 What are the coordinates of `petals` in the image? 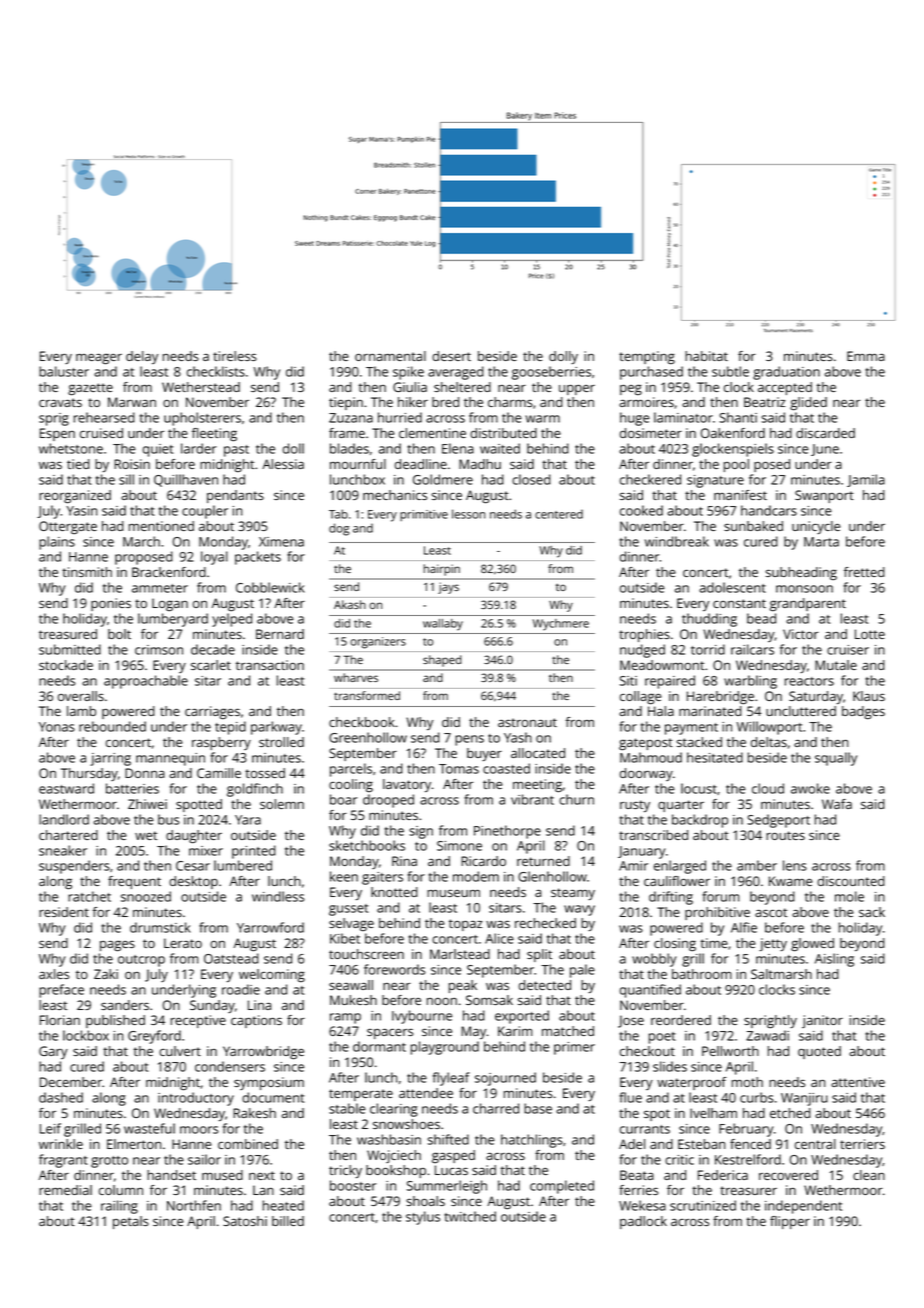 It's located at (131, 1222).
